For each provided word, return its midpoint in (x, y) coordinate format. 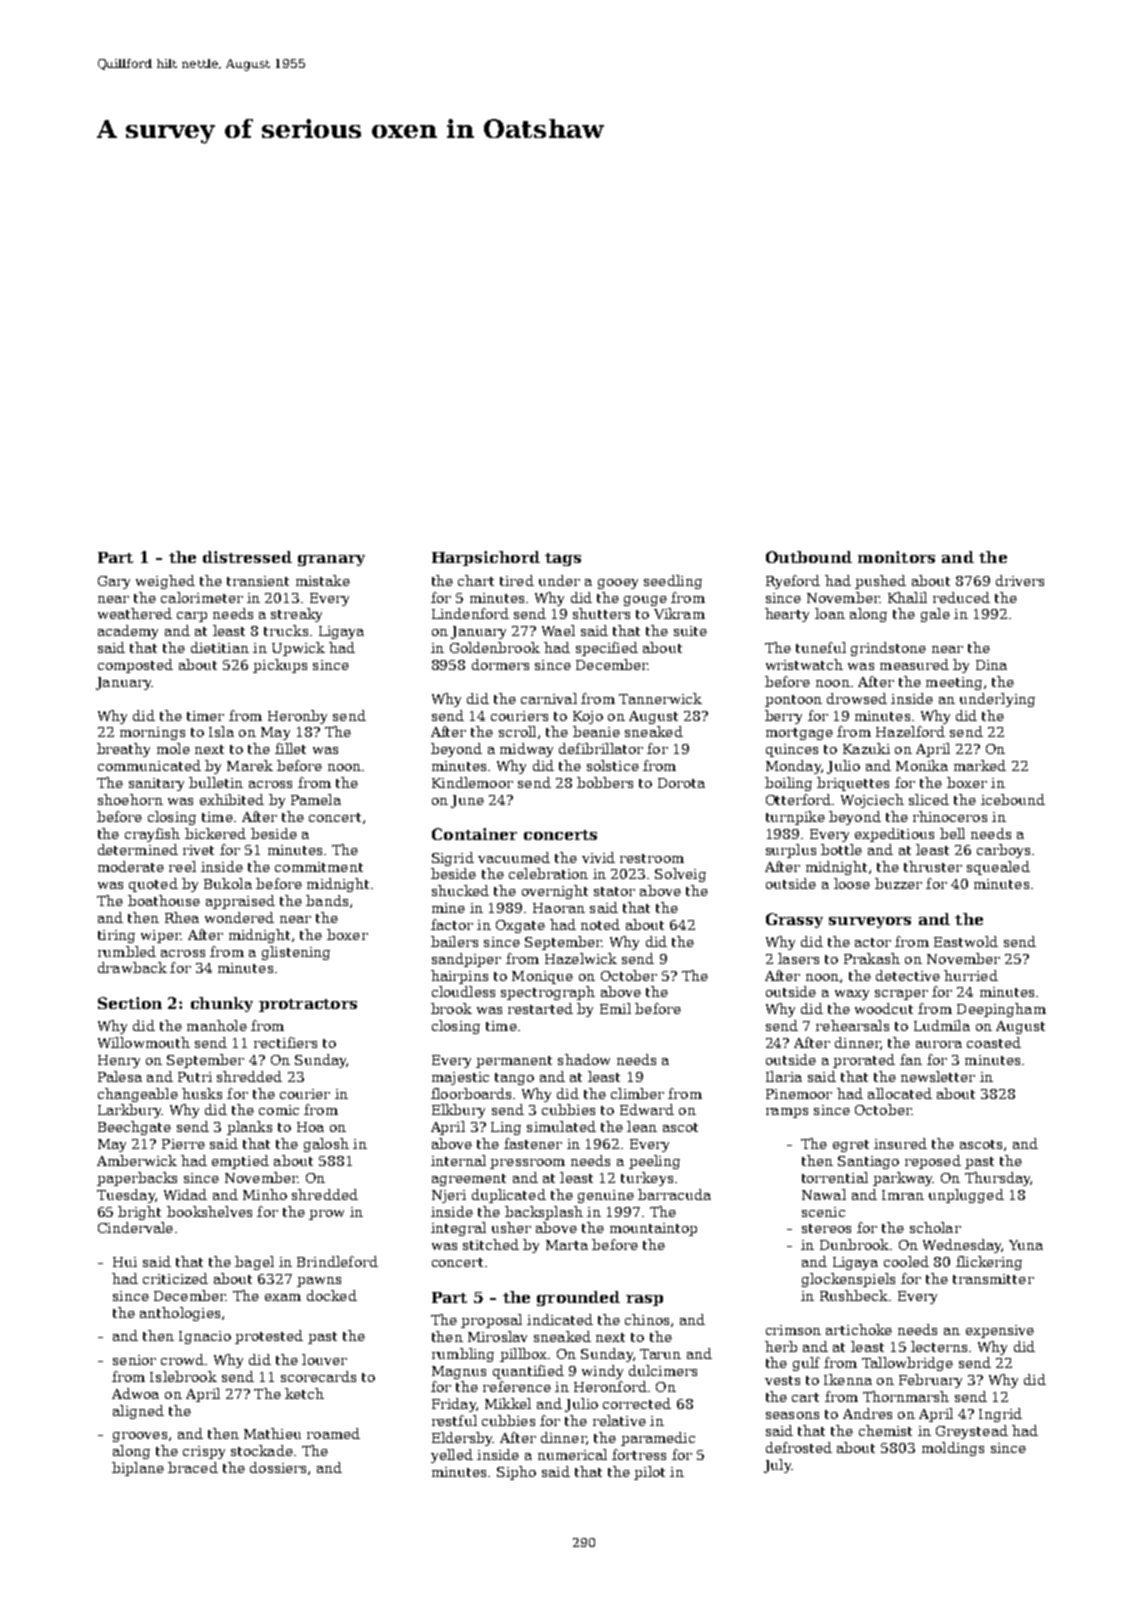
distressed (247, 557)
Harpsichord (486, 558)
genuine (606, 1196)
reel (182, 866)
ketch (304, 1393)
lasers (798, 958)
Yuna (1026, 1245)
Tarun (660, 1354)
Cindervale (135, 1227)
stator (614, 891)
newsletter (938, 1076)
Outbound (809, 557)
